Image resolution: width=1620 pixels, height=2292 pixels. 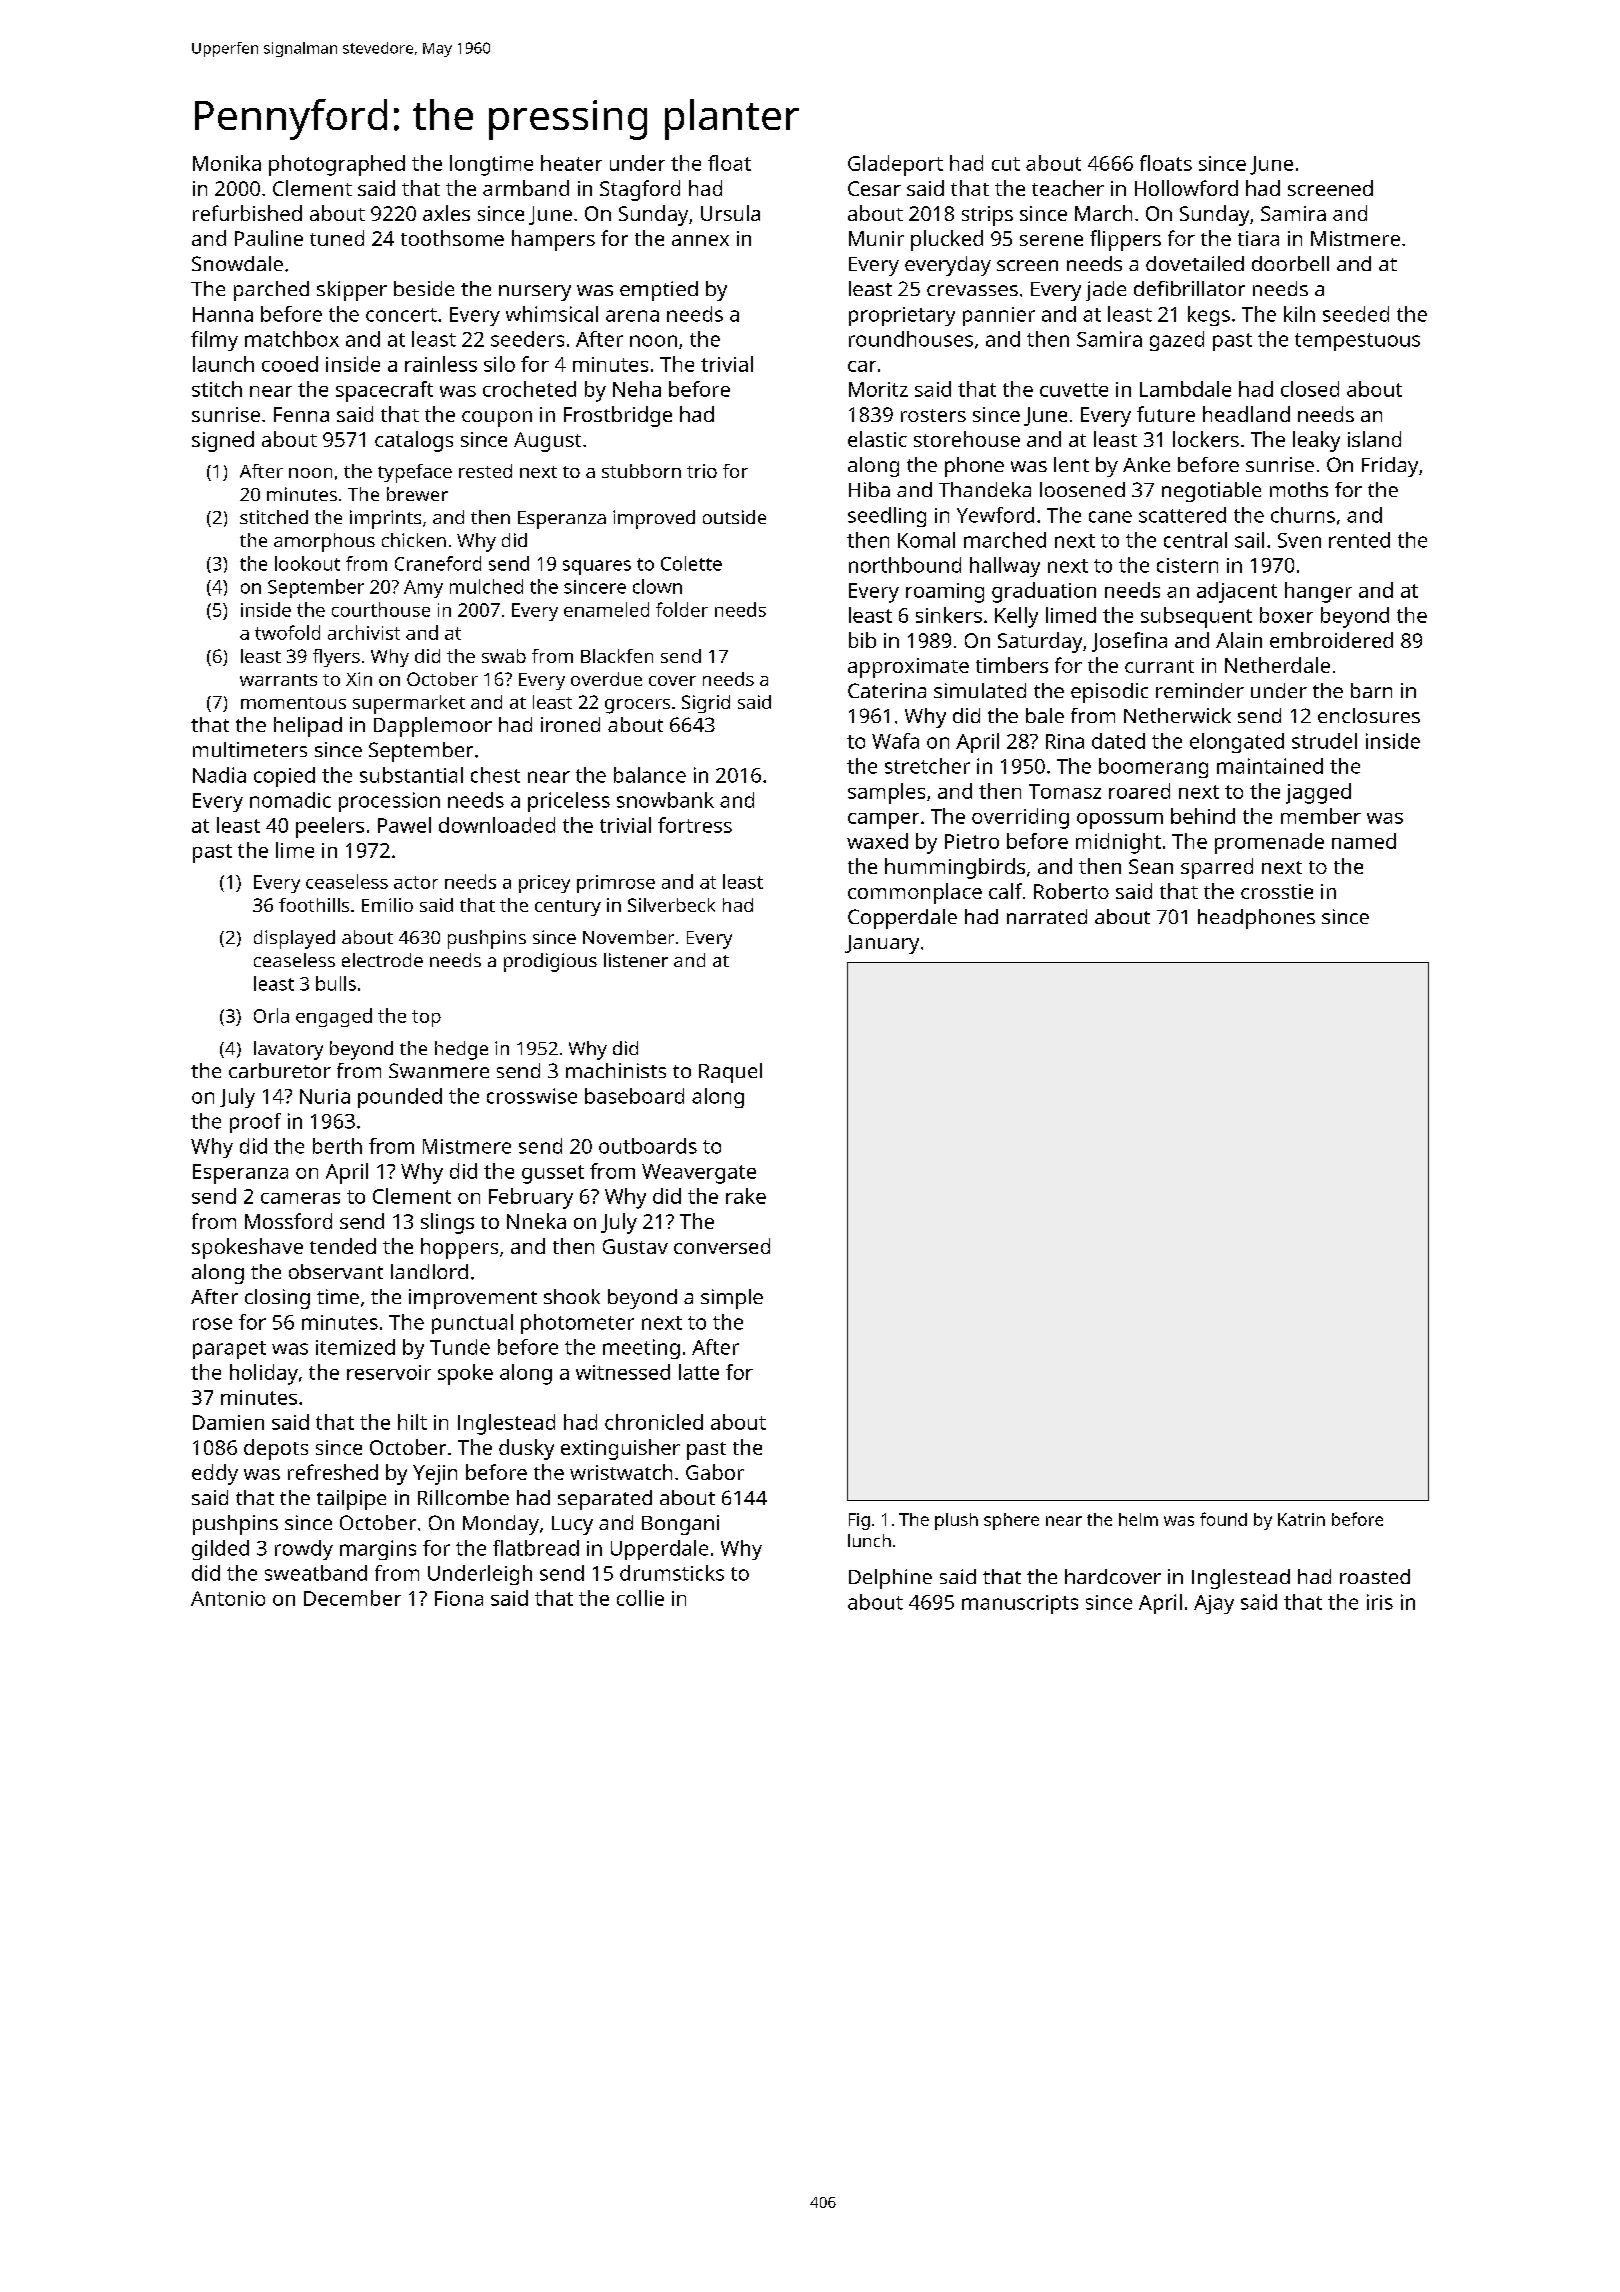 I want to click on displayed, so click(x=294, y=939).
